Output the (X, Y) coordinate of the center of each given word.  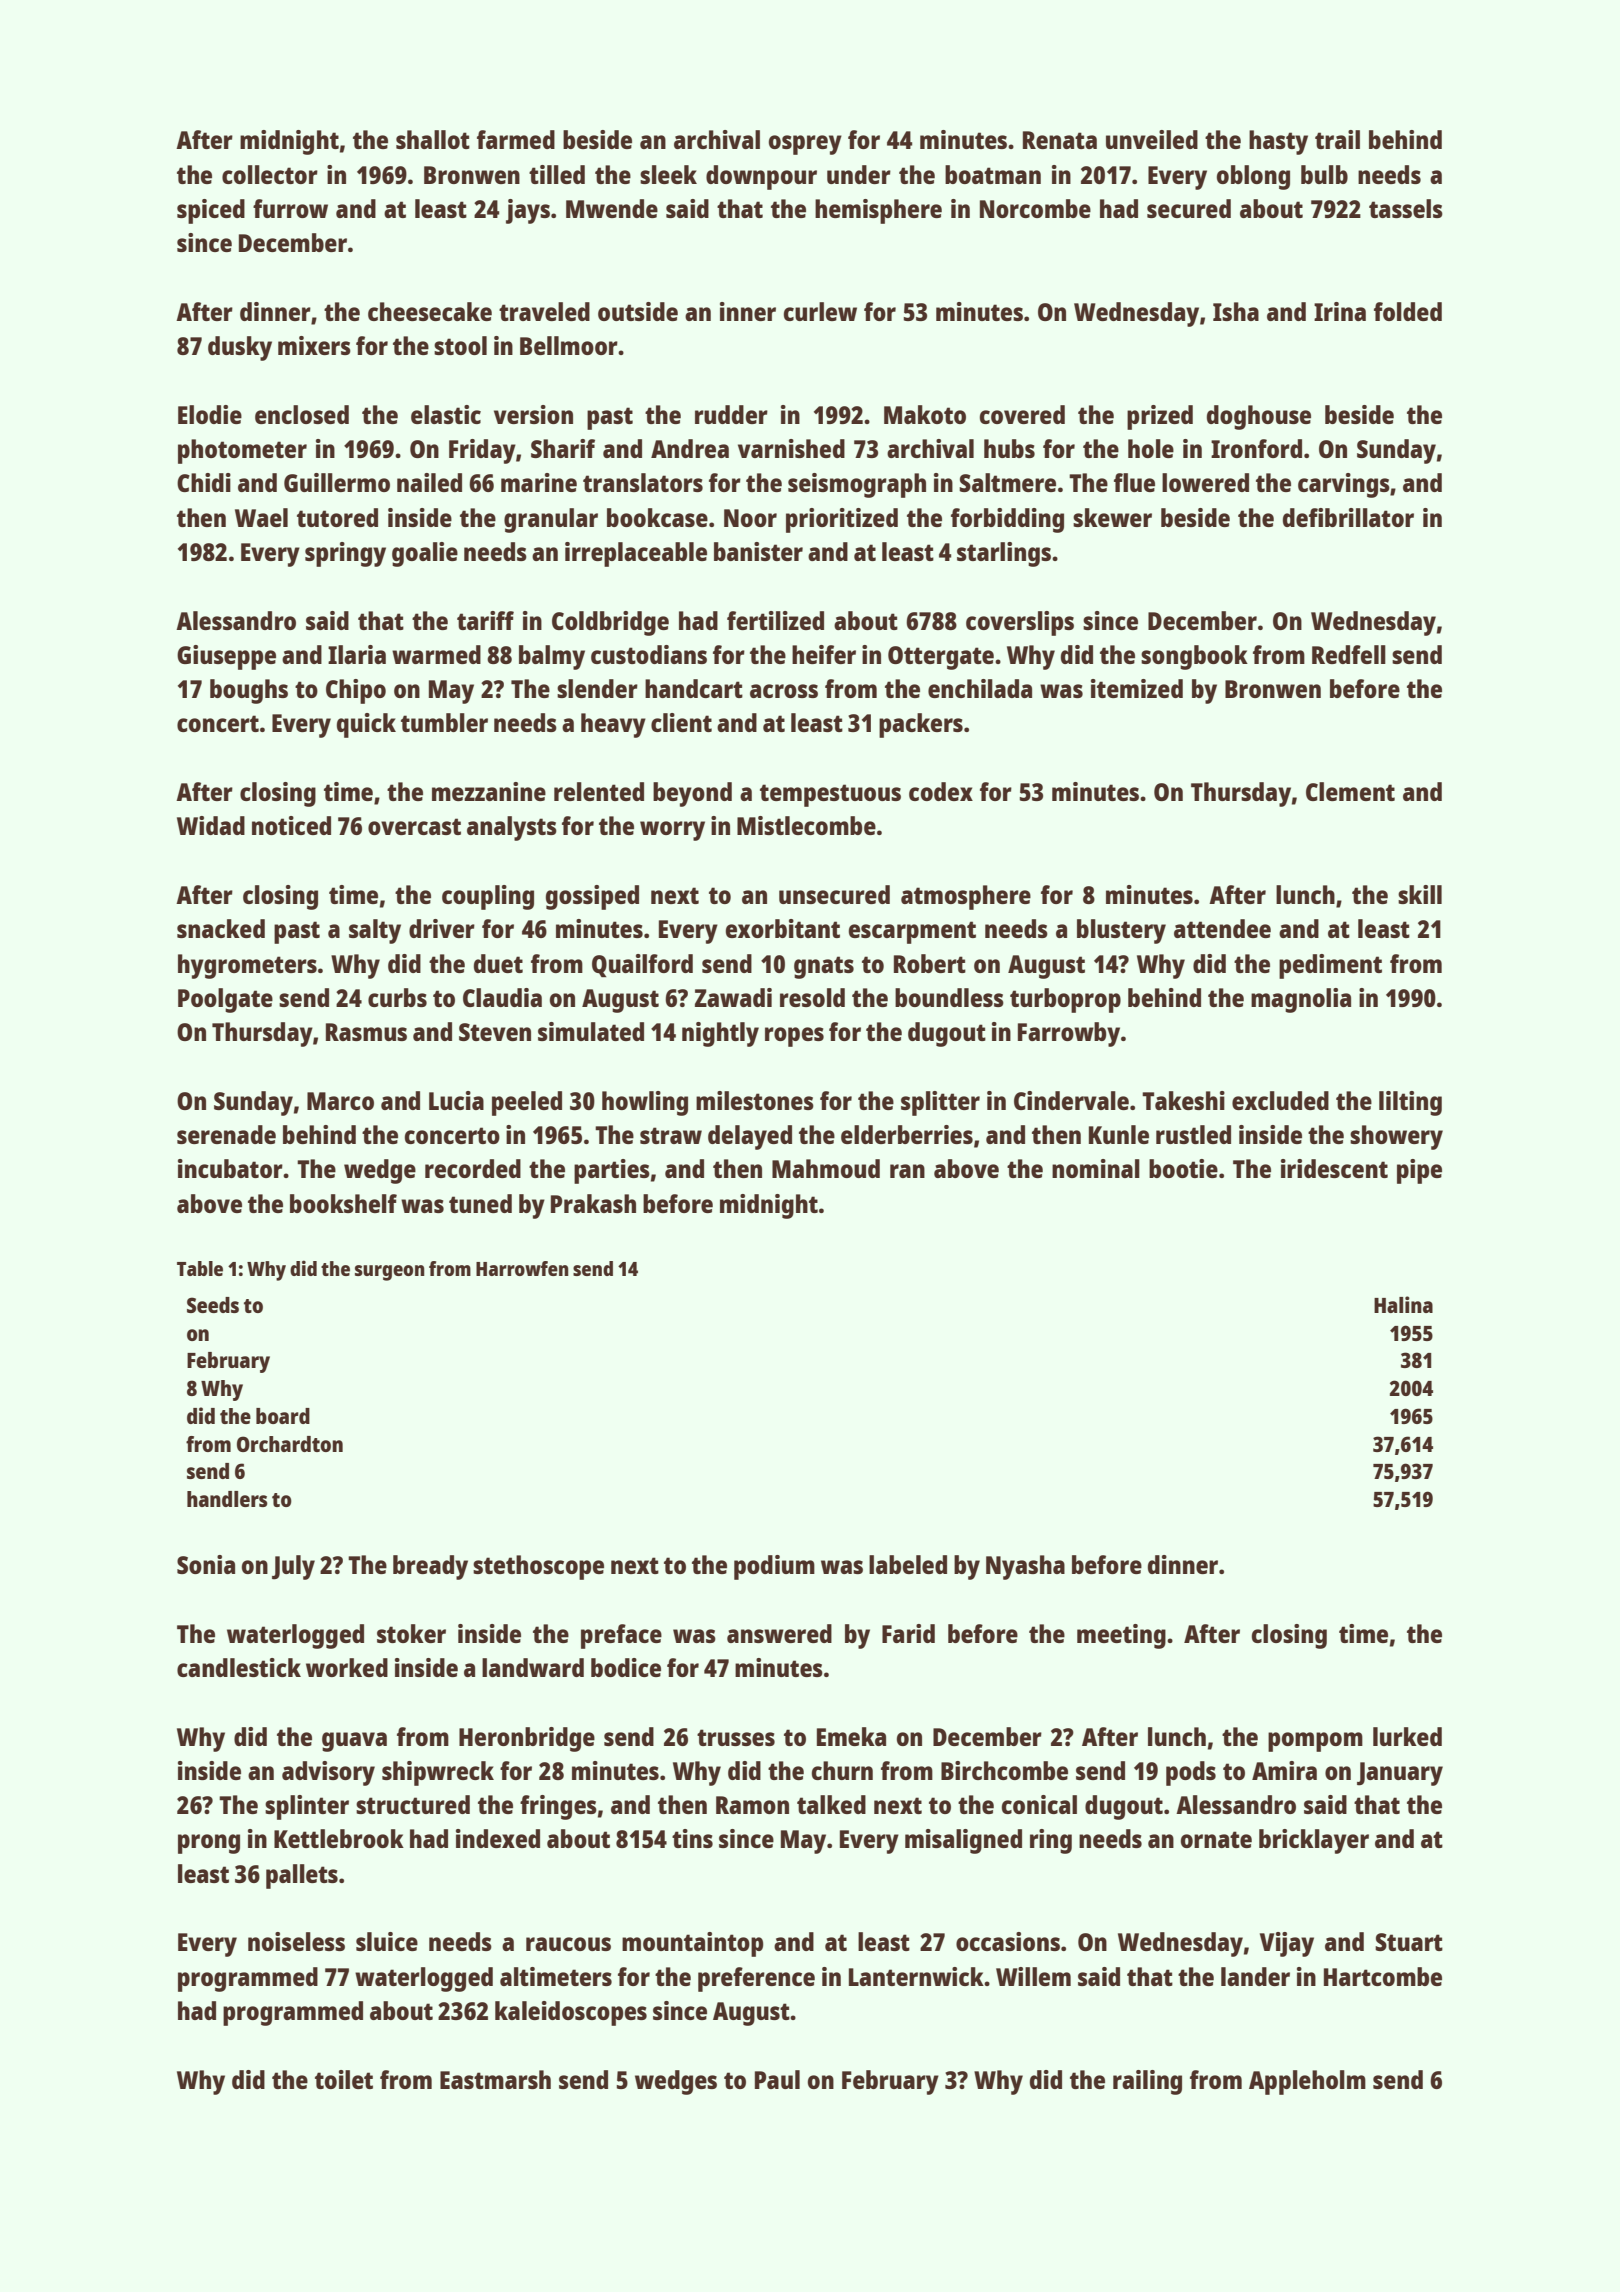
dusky (240, 348)
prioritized (842, 520)
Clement (1350, 791)
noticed (291, 825)
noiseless (296, 1941)
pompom (1315, 1742)
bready (430, 1567)
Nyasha (1025, 1567)
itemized (1137, 688)
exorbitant (783, 928)
